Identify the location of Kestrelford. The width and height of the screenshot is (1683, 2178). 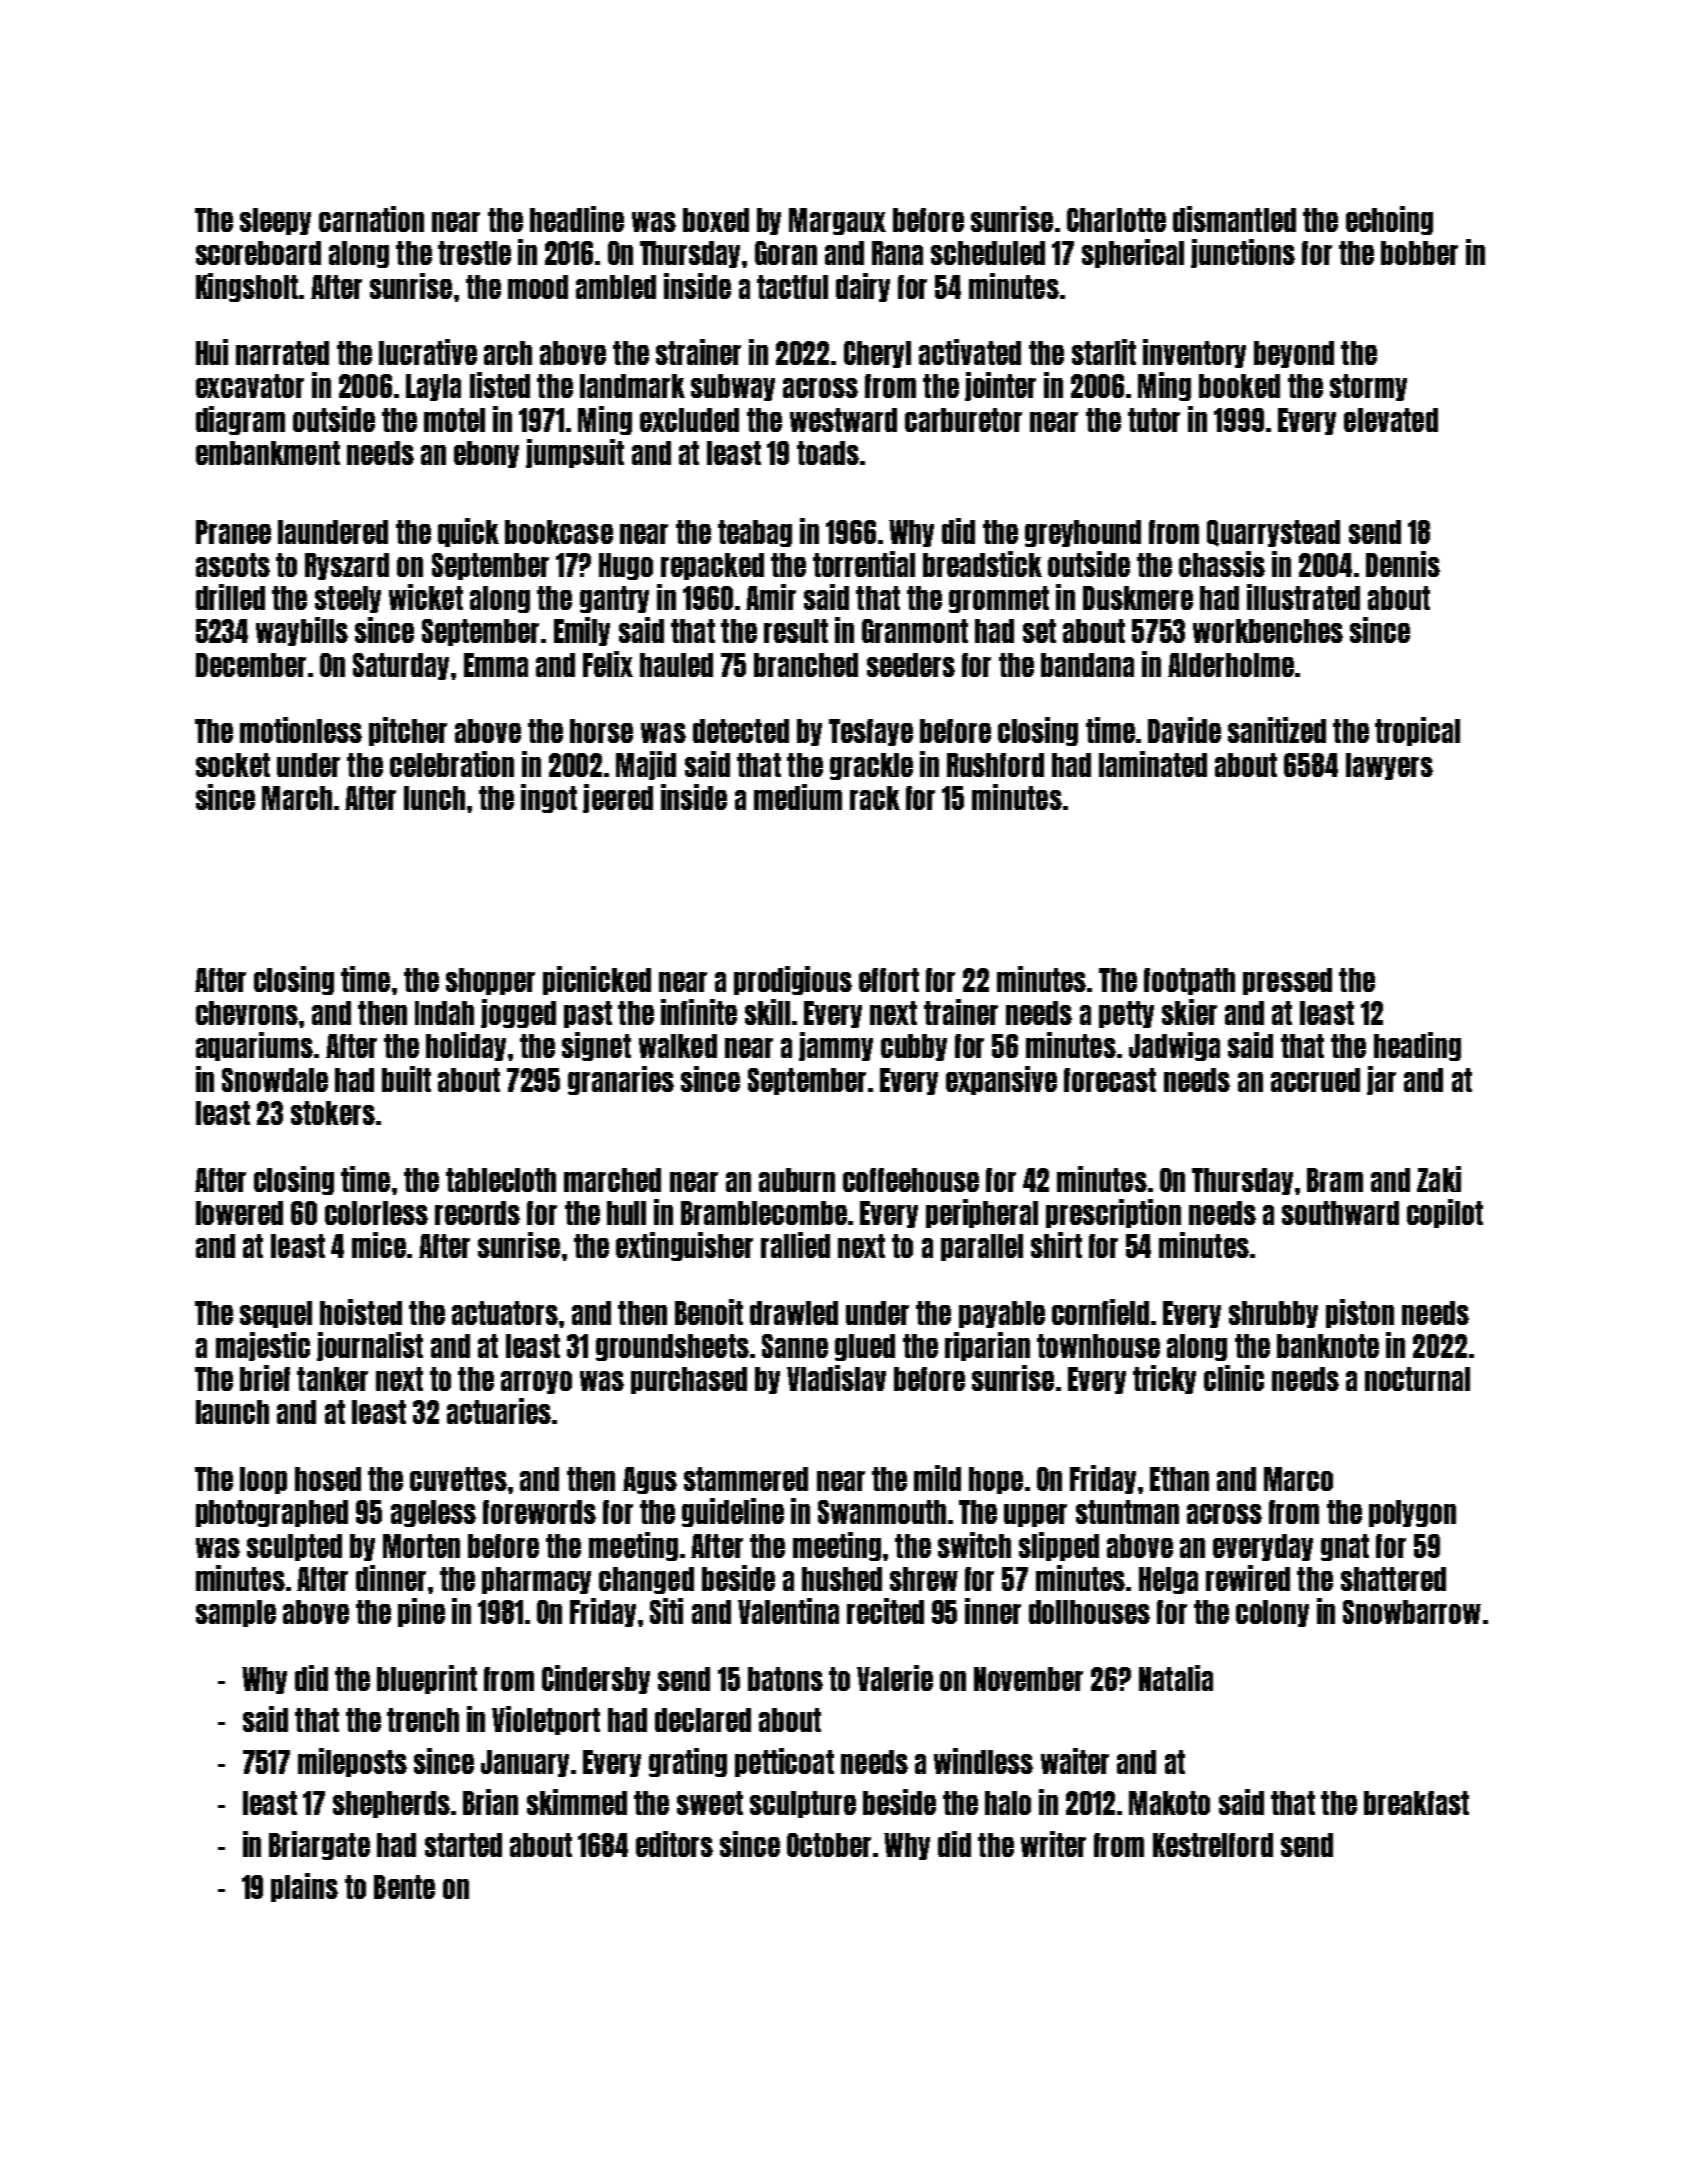
(1213, 1845).
